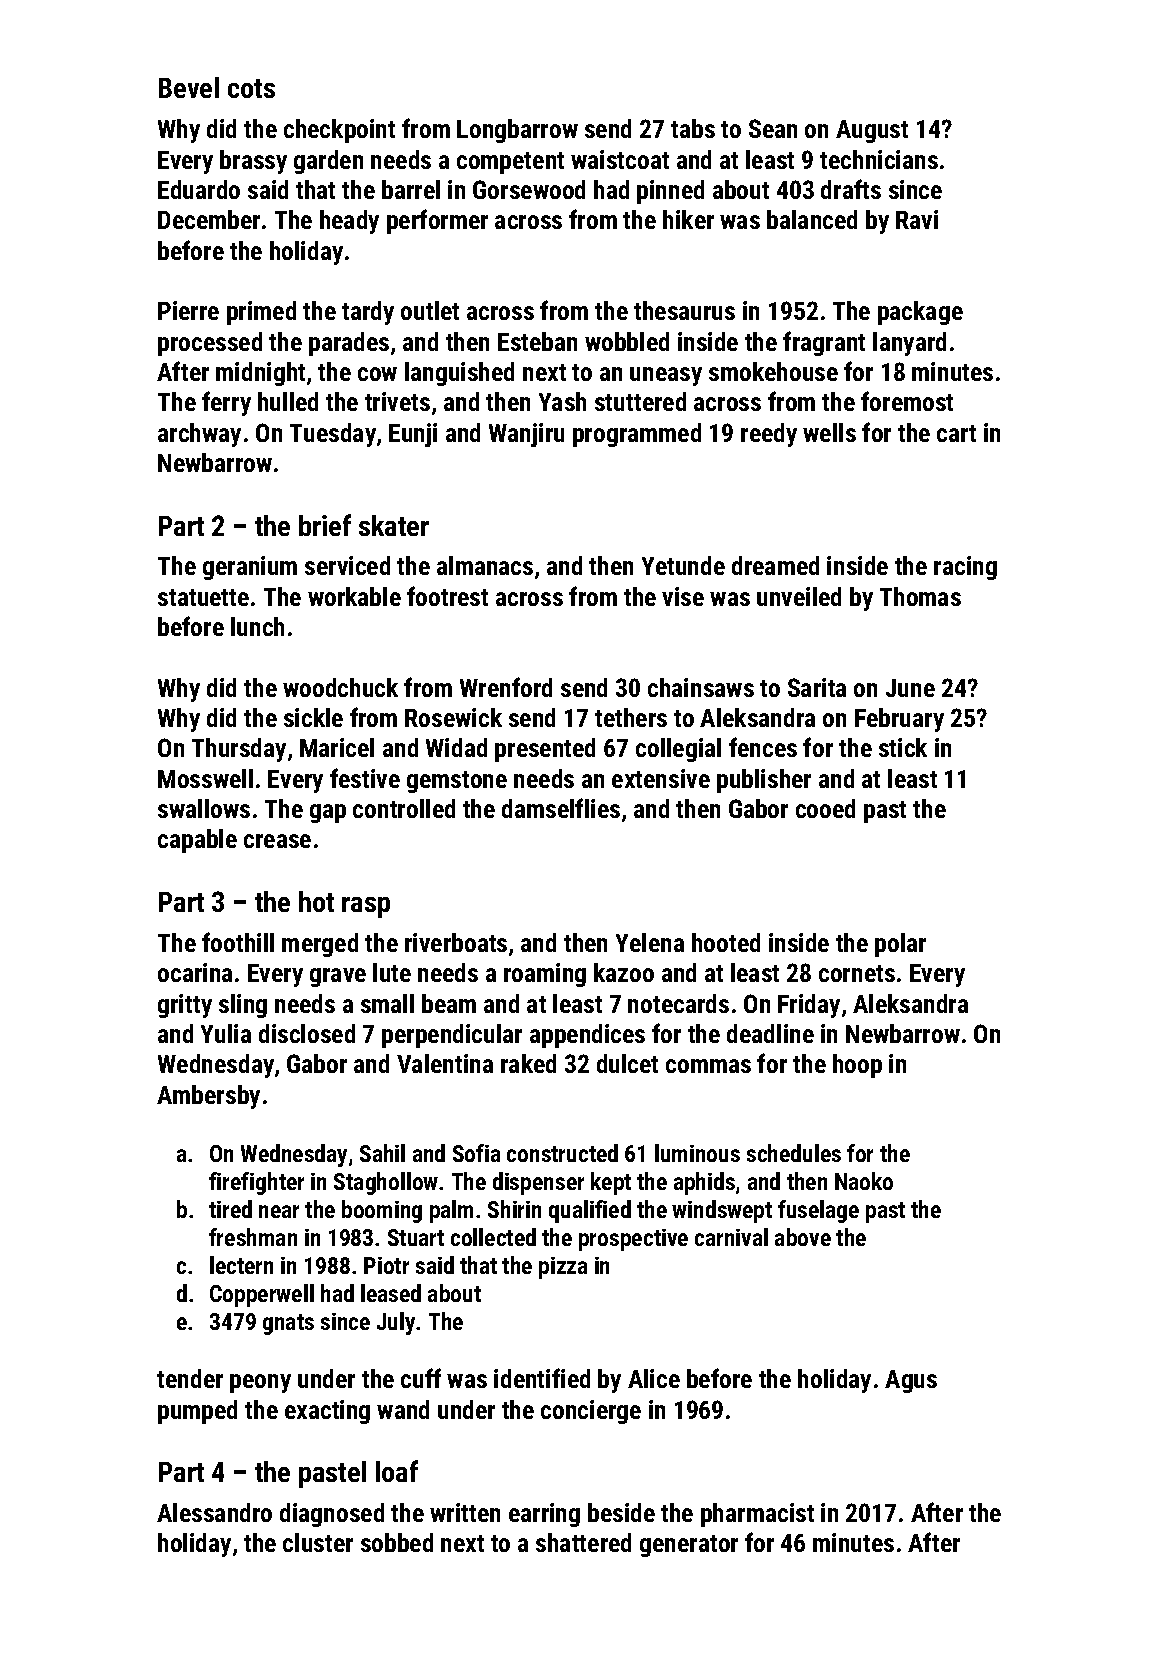  What do you see at coordinates (316, 901) in the image?
I see `hot` at bounding box center [316, 901].
